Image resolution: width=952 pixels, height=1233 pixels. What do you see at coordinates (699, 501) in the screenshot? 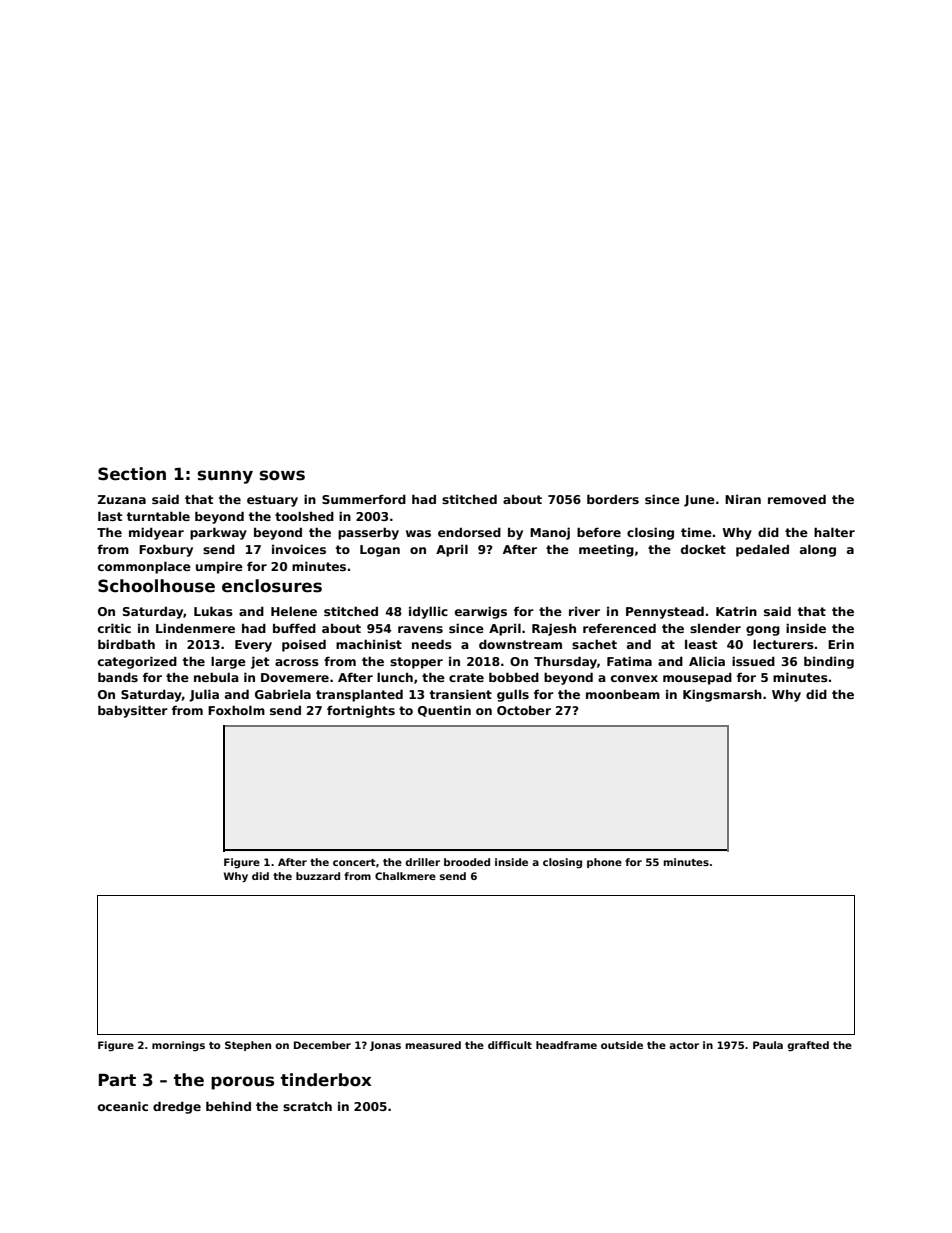
I see `June` at bounding box center [699, 501].
